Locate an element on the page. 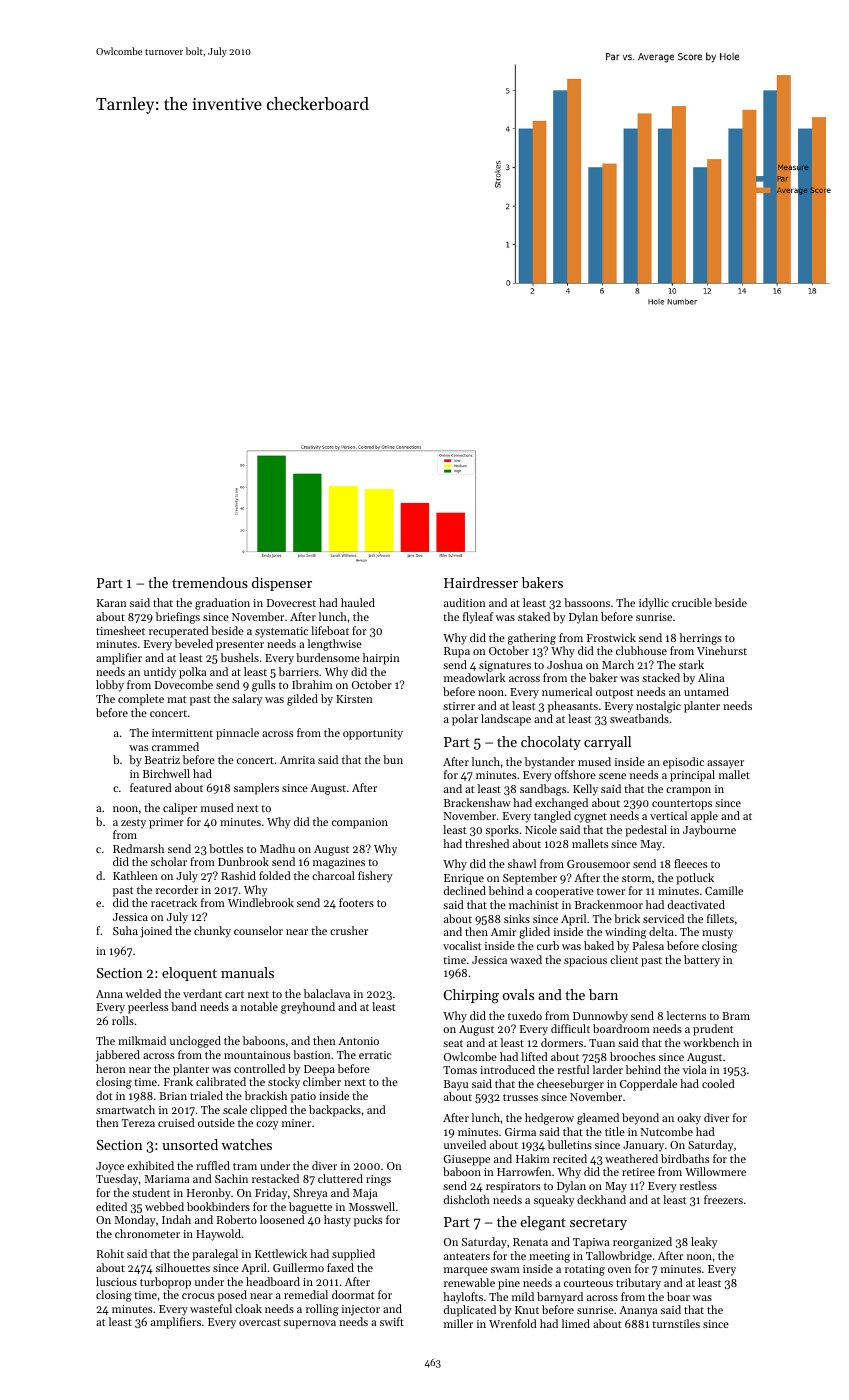  cheeseburger is located at coordinates (570, 1085).
